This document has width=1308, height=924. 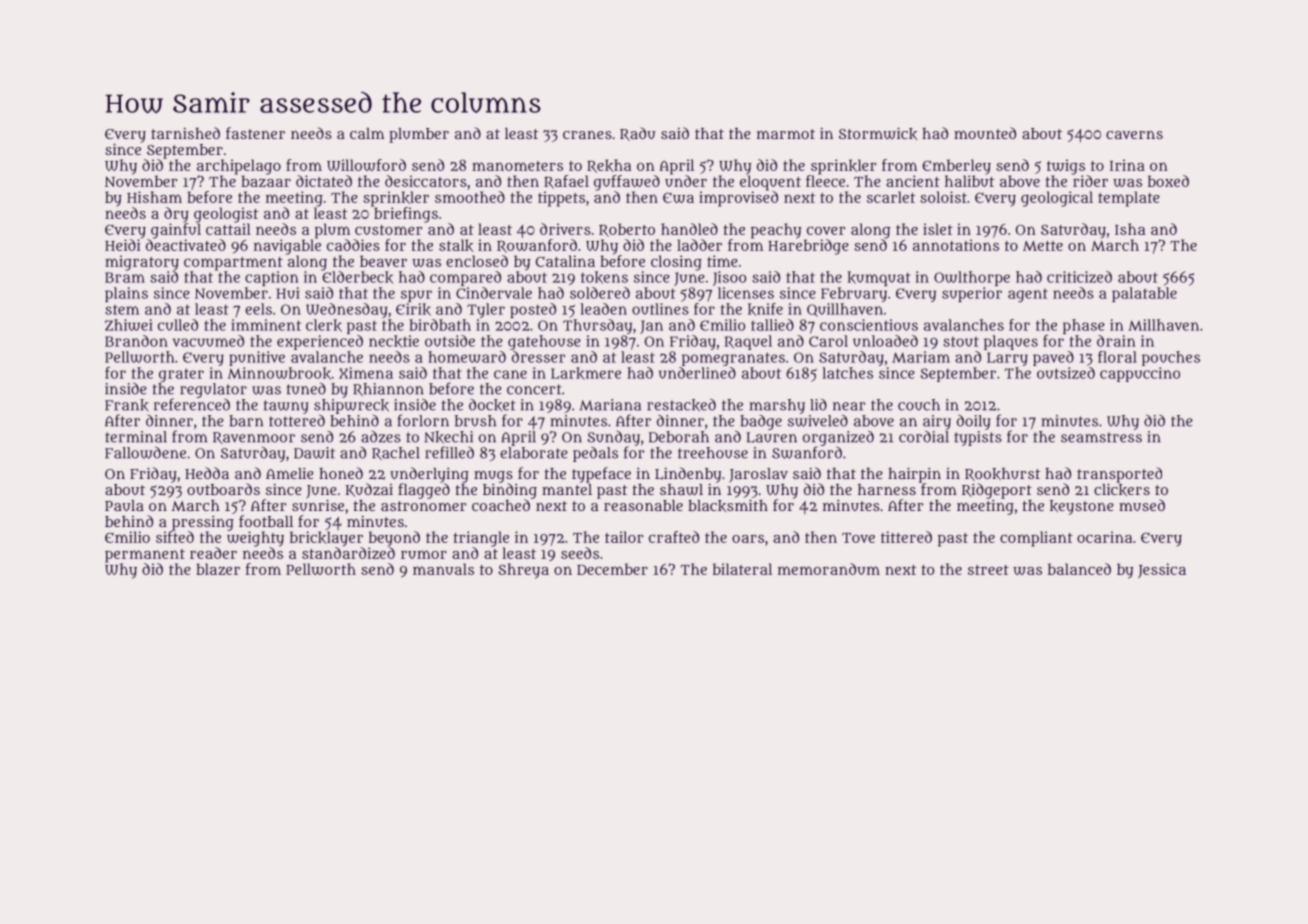 I want to click on bilateral, so click(x=742, y=569).
